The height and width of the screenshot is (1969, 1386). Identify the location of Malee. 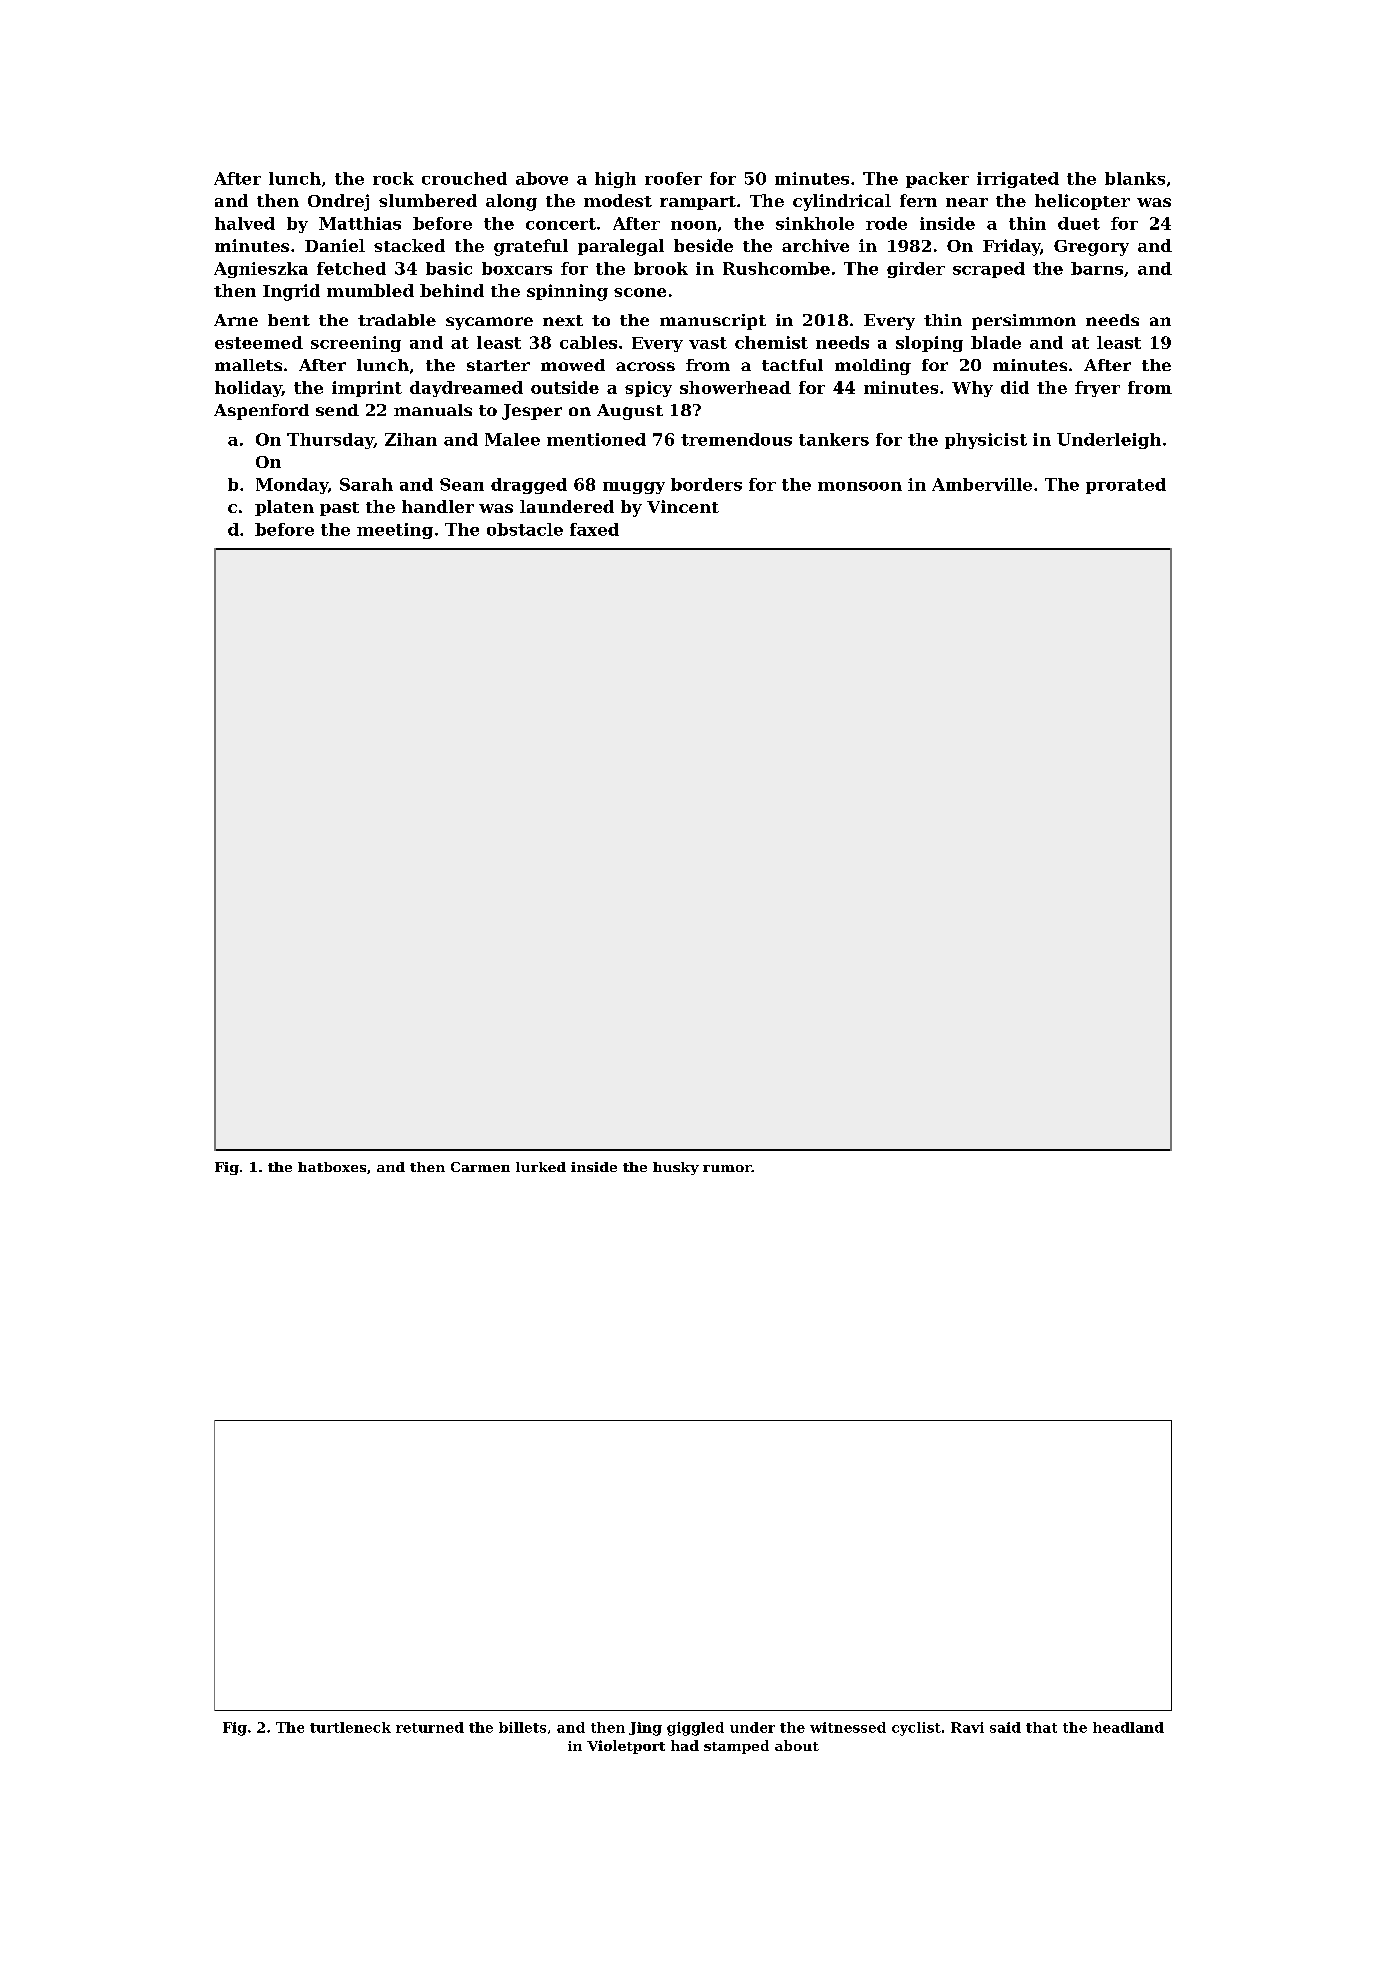
(512, 439).
